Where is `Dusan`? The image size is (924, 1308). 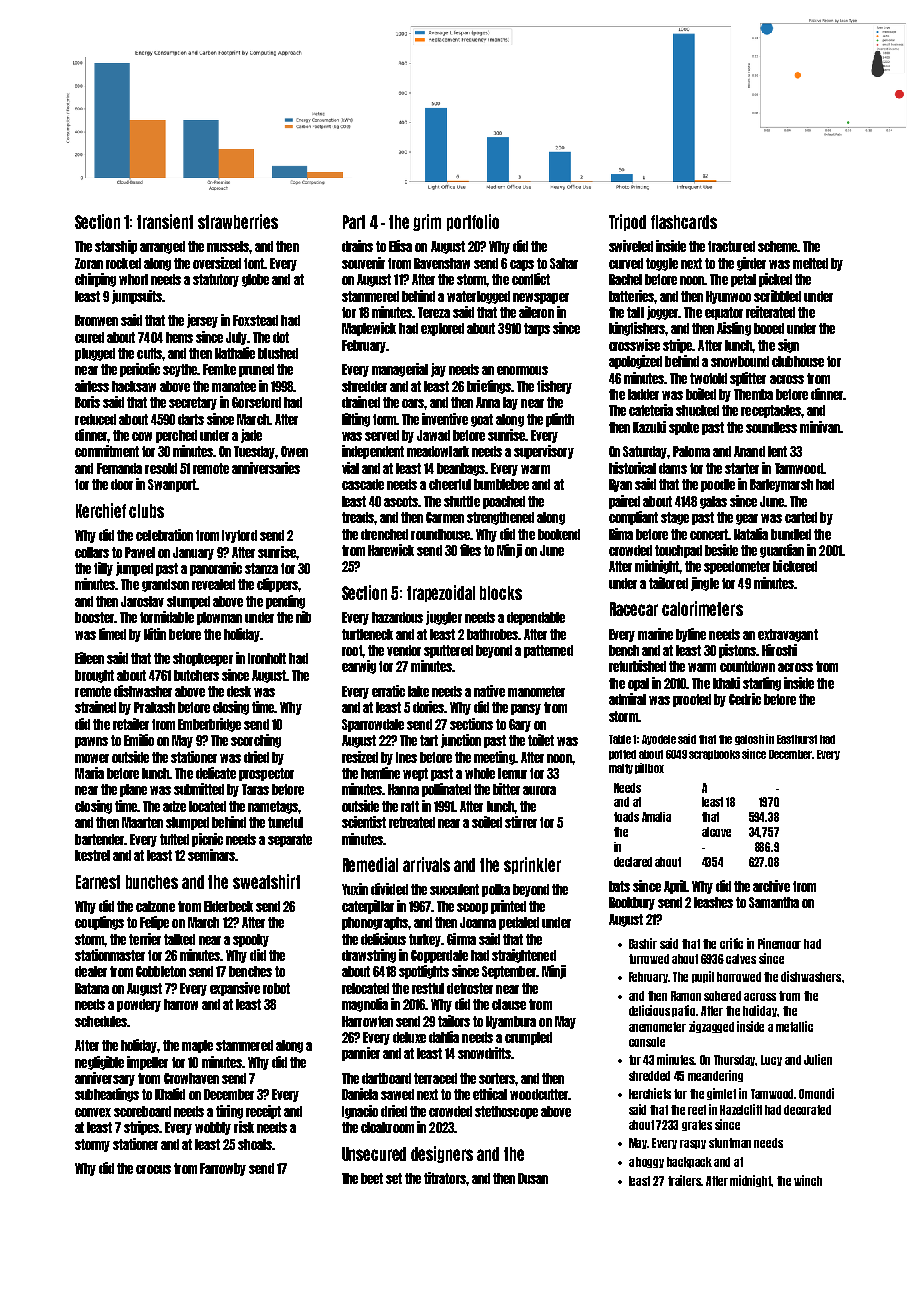
Dusan is located at coordinates (533, 1178).
